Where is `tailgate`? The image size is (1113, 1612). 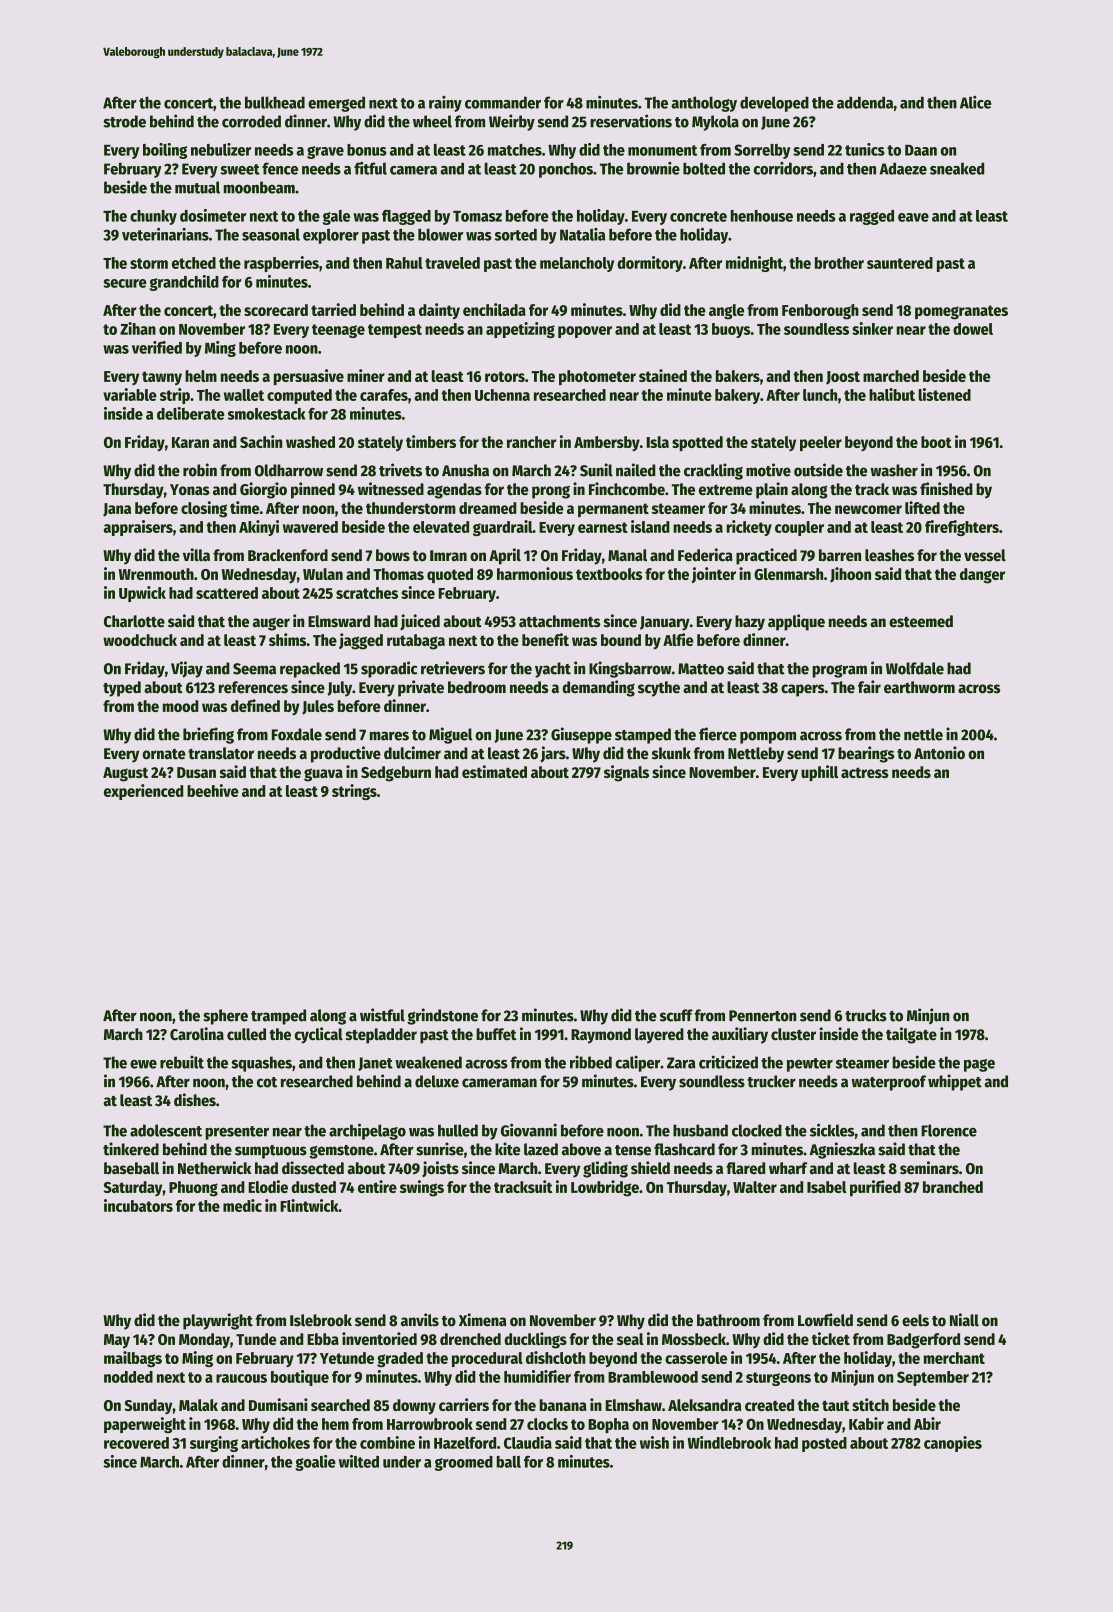 tailgate is located at coordinates (911, 1035).
